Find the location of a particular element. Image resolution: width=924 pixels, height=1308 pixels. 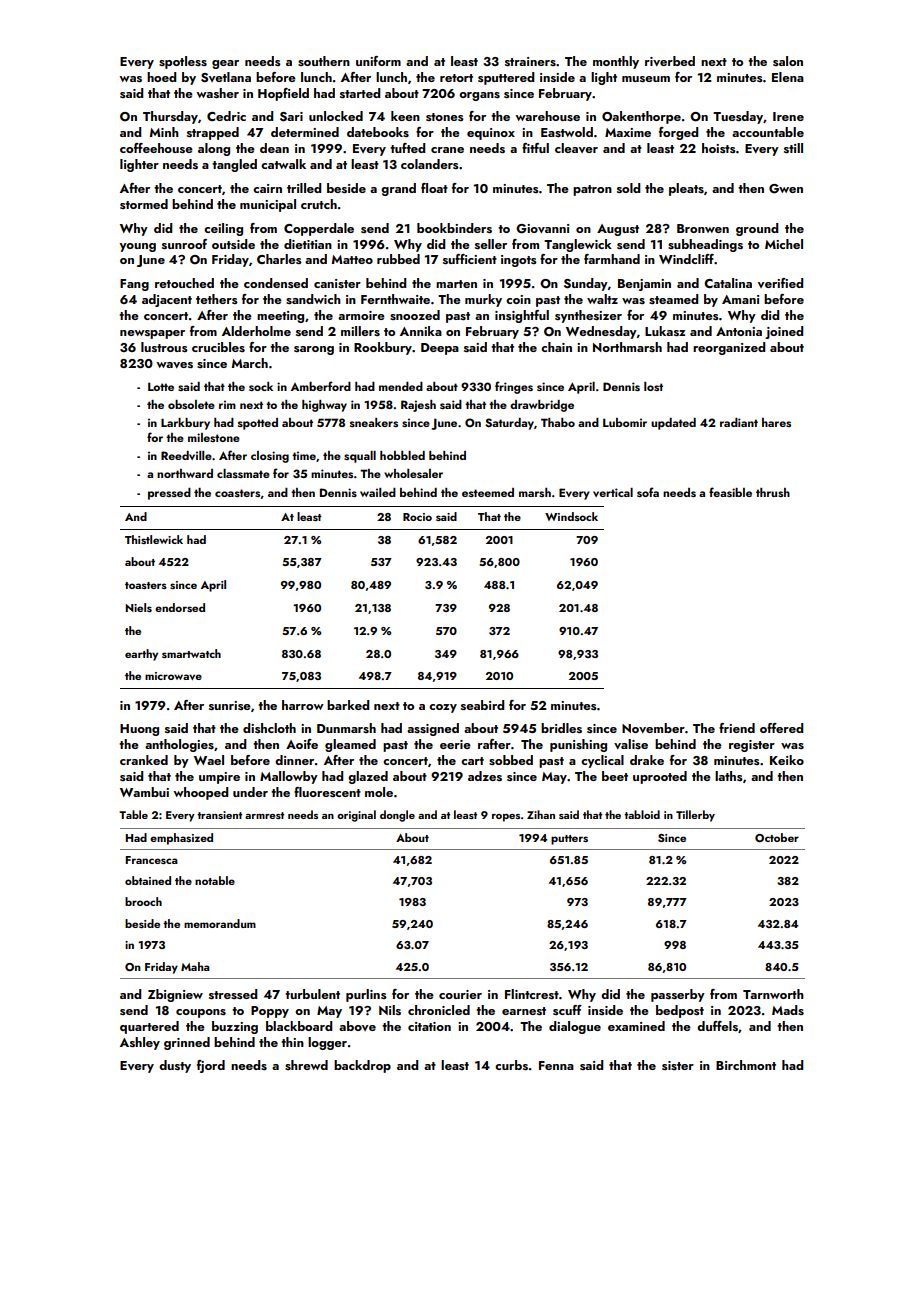

strainers is located at coordinates (530, 61).
